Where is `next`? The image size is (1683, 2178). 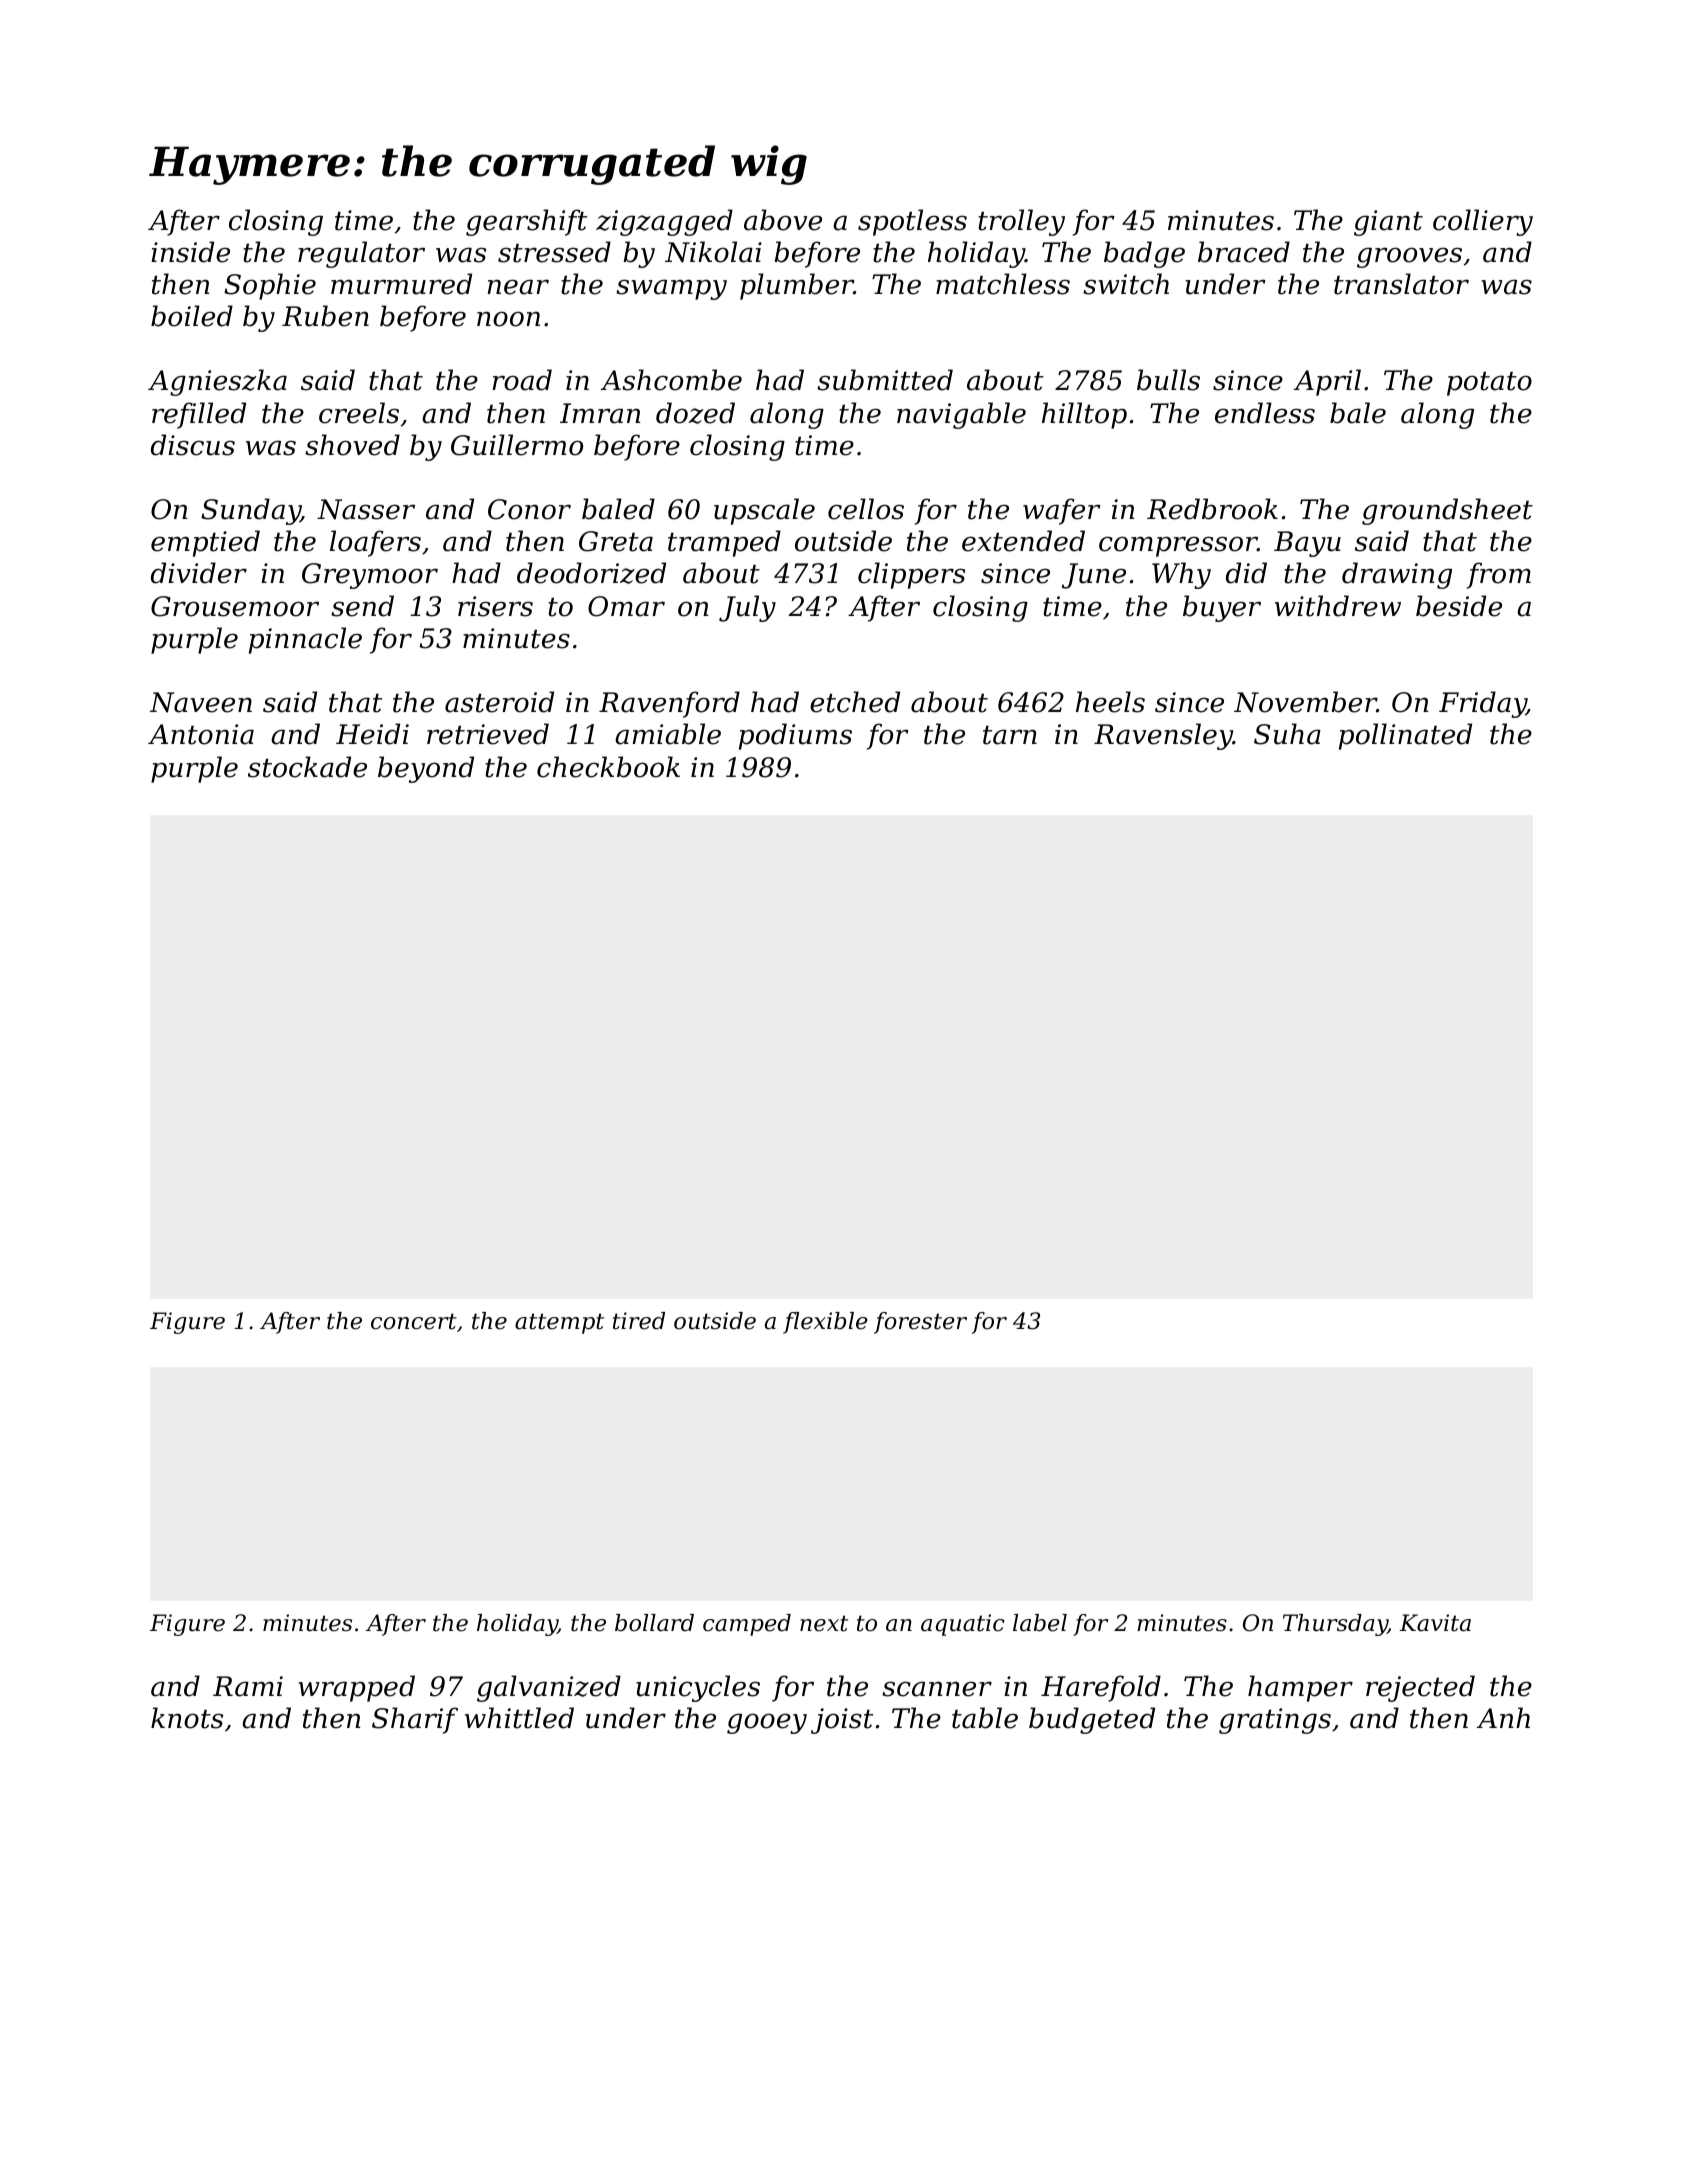 next is located at coordinates (824, 1623).
